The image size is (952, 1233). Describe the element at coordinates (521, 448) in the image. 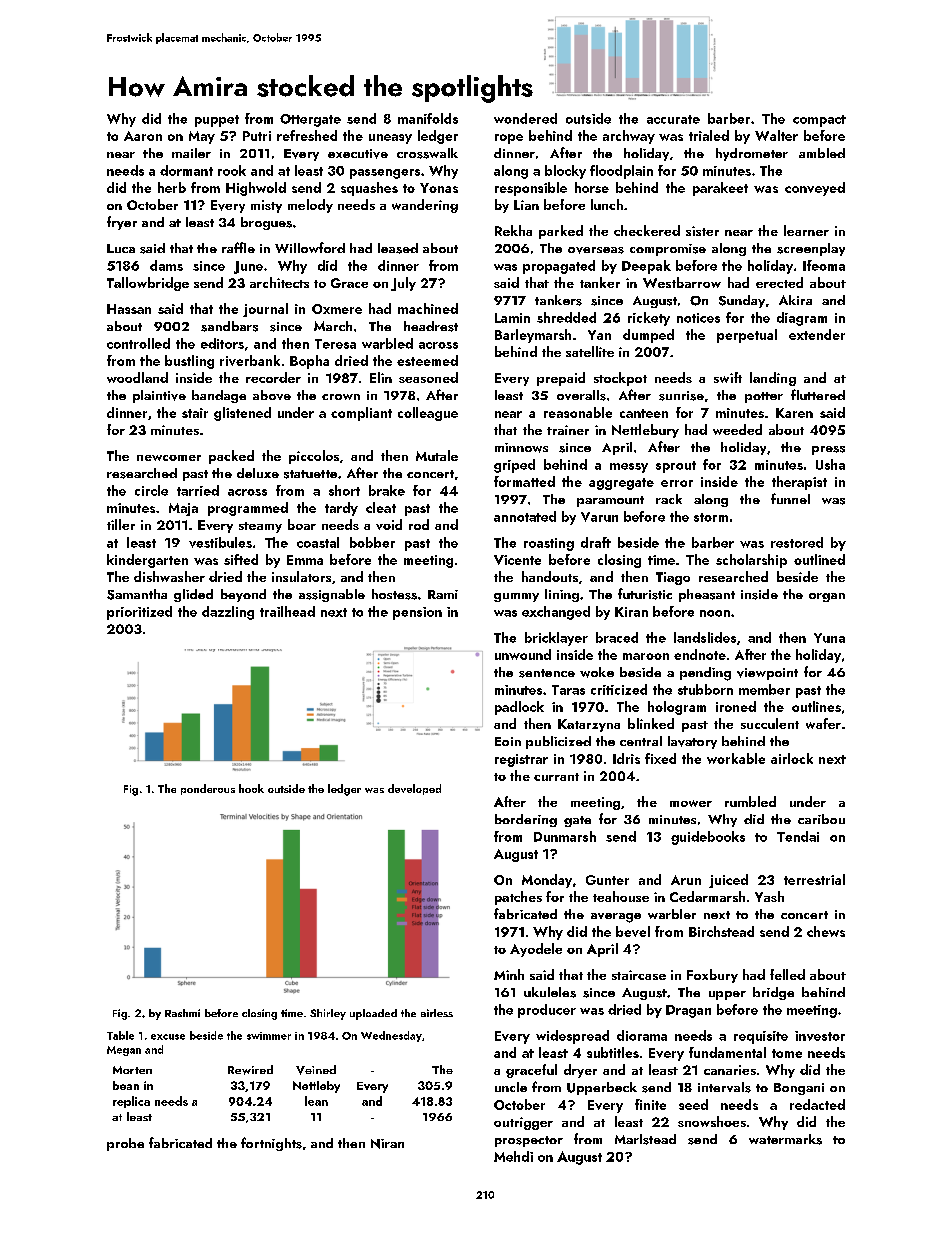

I see `minnows` at that location.
